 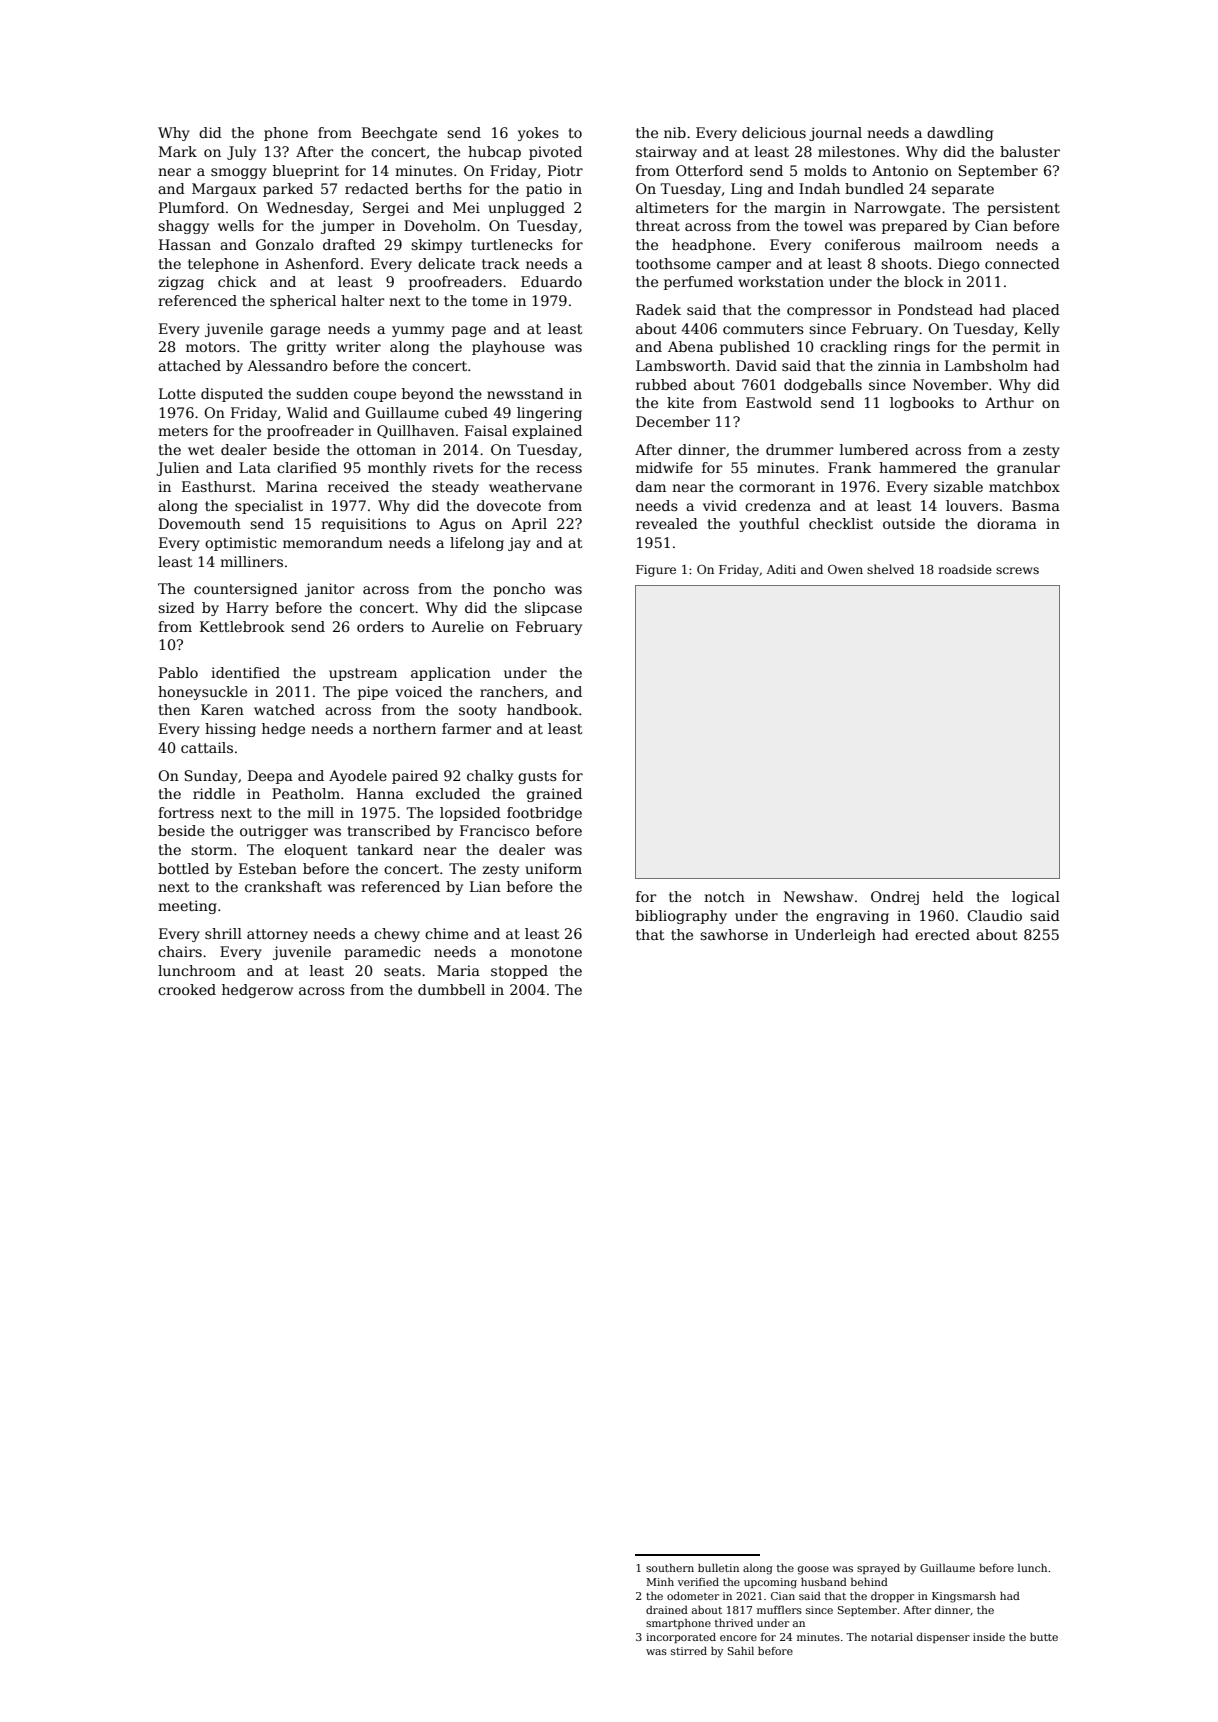 What do you see at coordinates (187, 989) in the screenshot?
I see `crooked` at bounding box center [187, 989].
